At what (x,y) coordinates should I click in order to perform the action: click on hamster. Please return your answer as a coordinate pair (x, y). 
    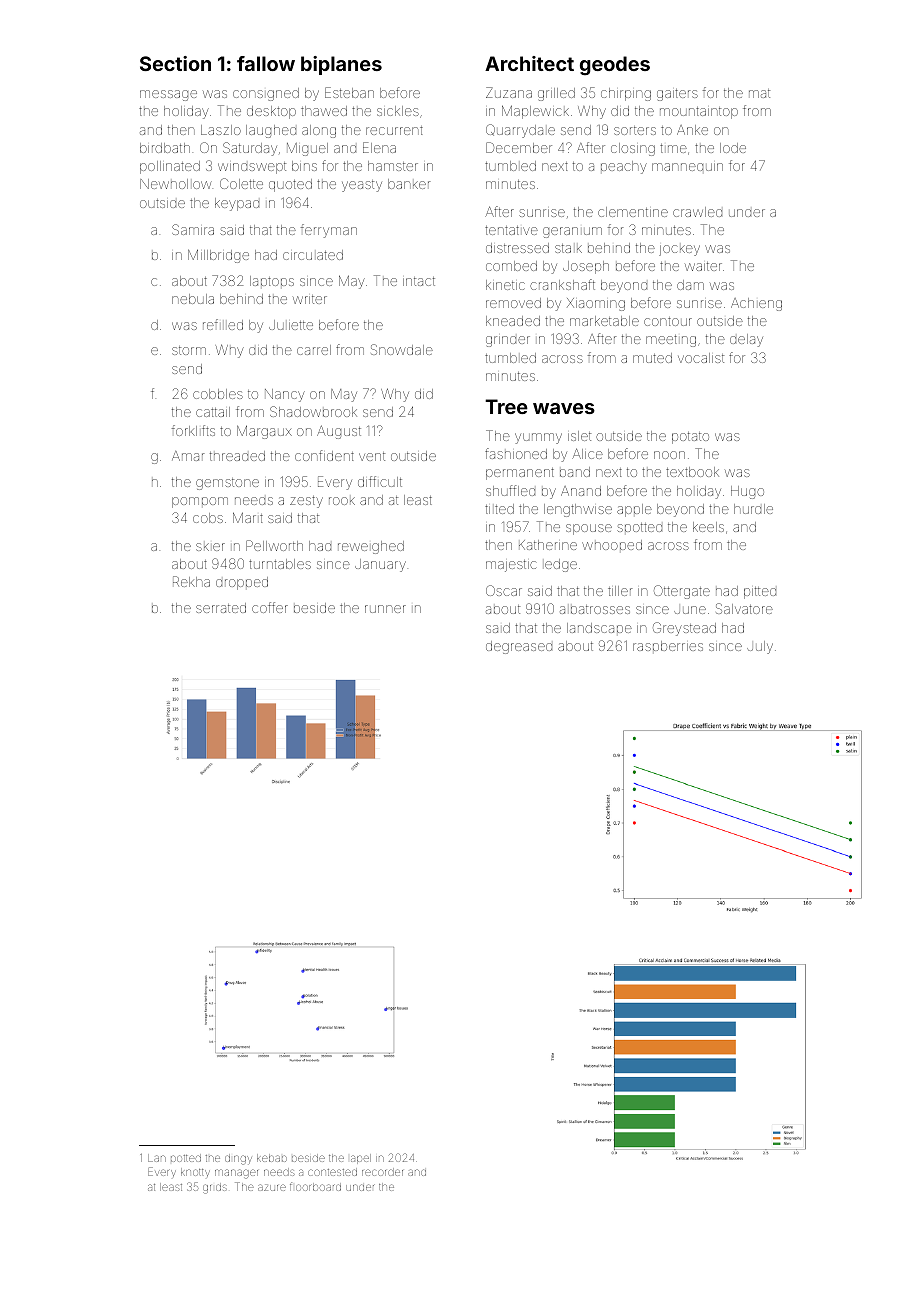
    Looking at the image, I should click on (393, 166).
